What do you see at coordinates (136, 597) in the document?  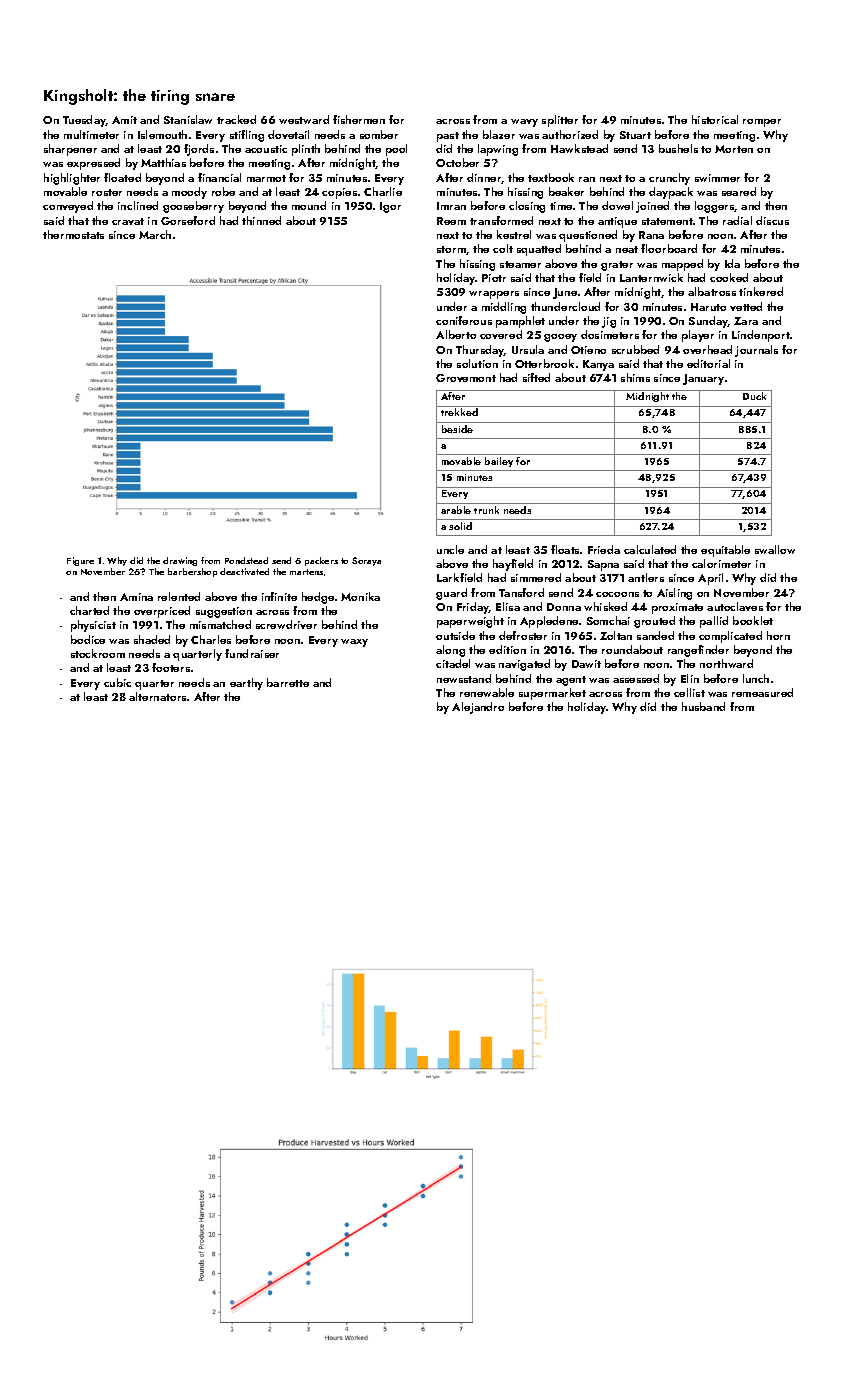 I see `Amina` at bounding box center [136, 597].
